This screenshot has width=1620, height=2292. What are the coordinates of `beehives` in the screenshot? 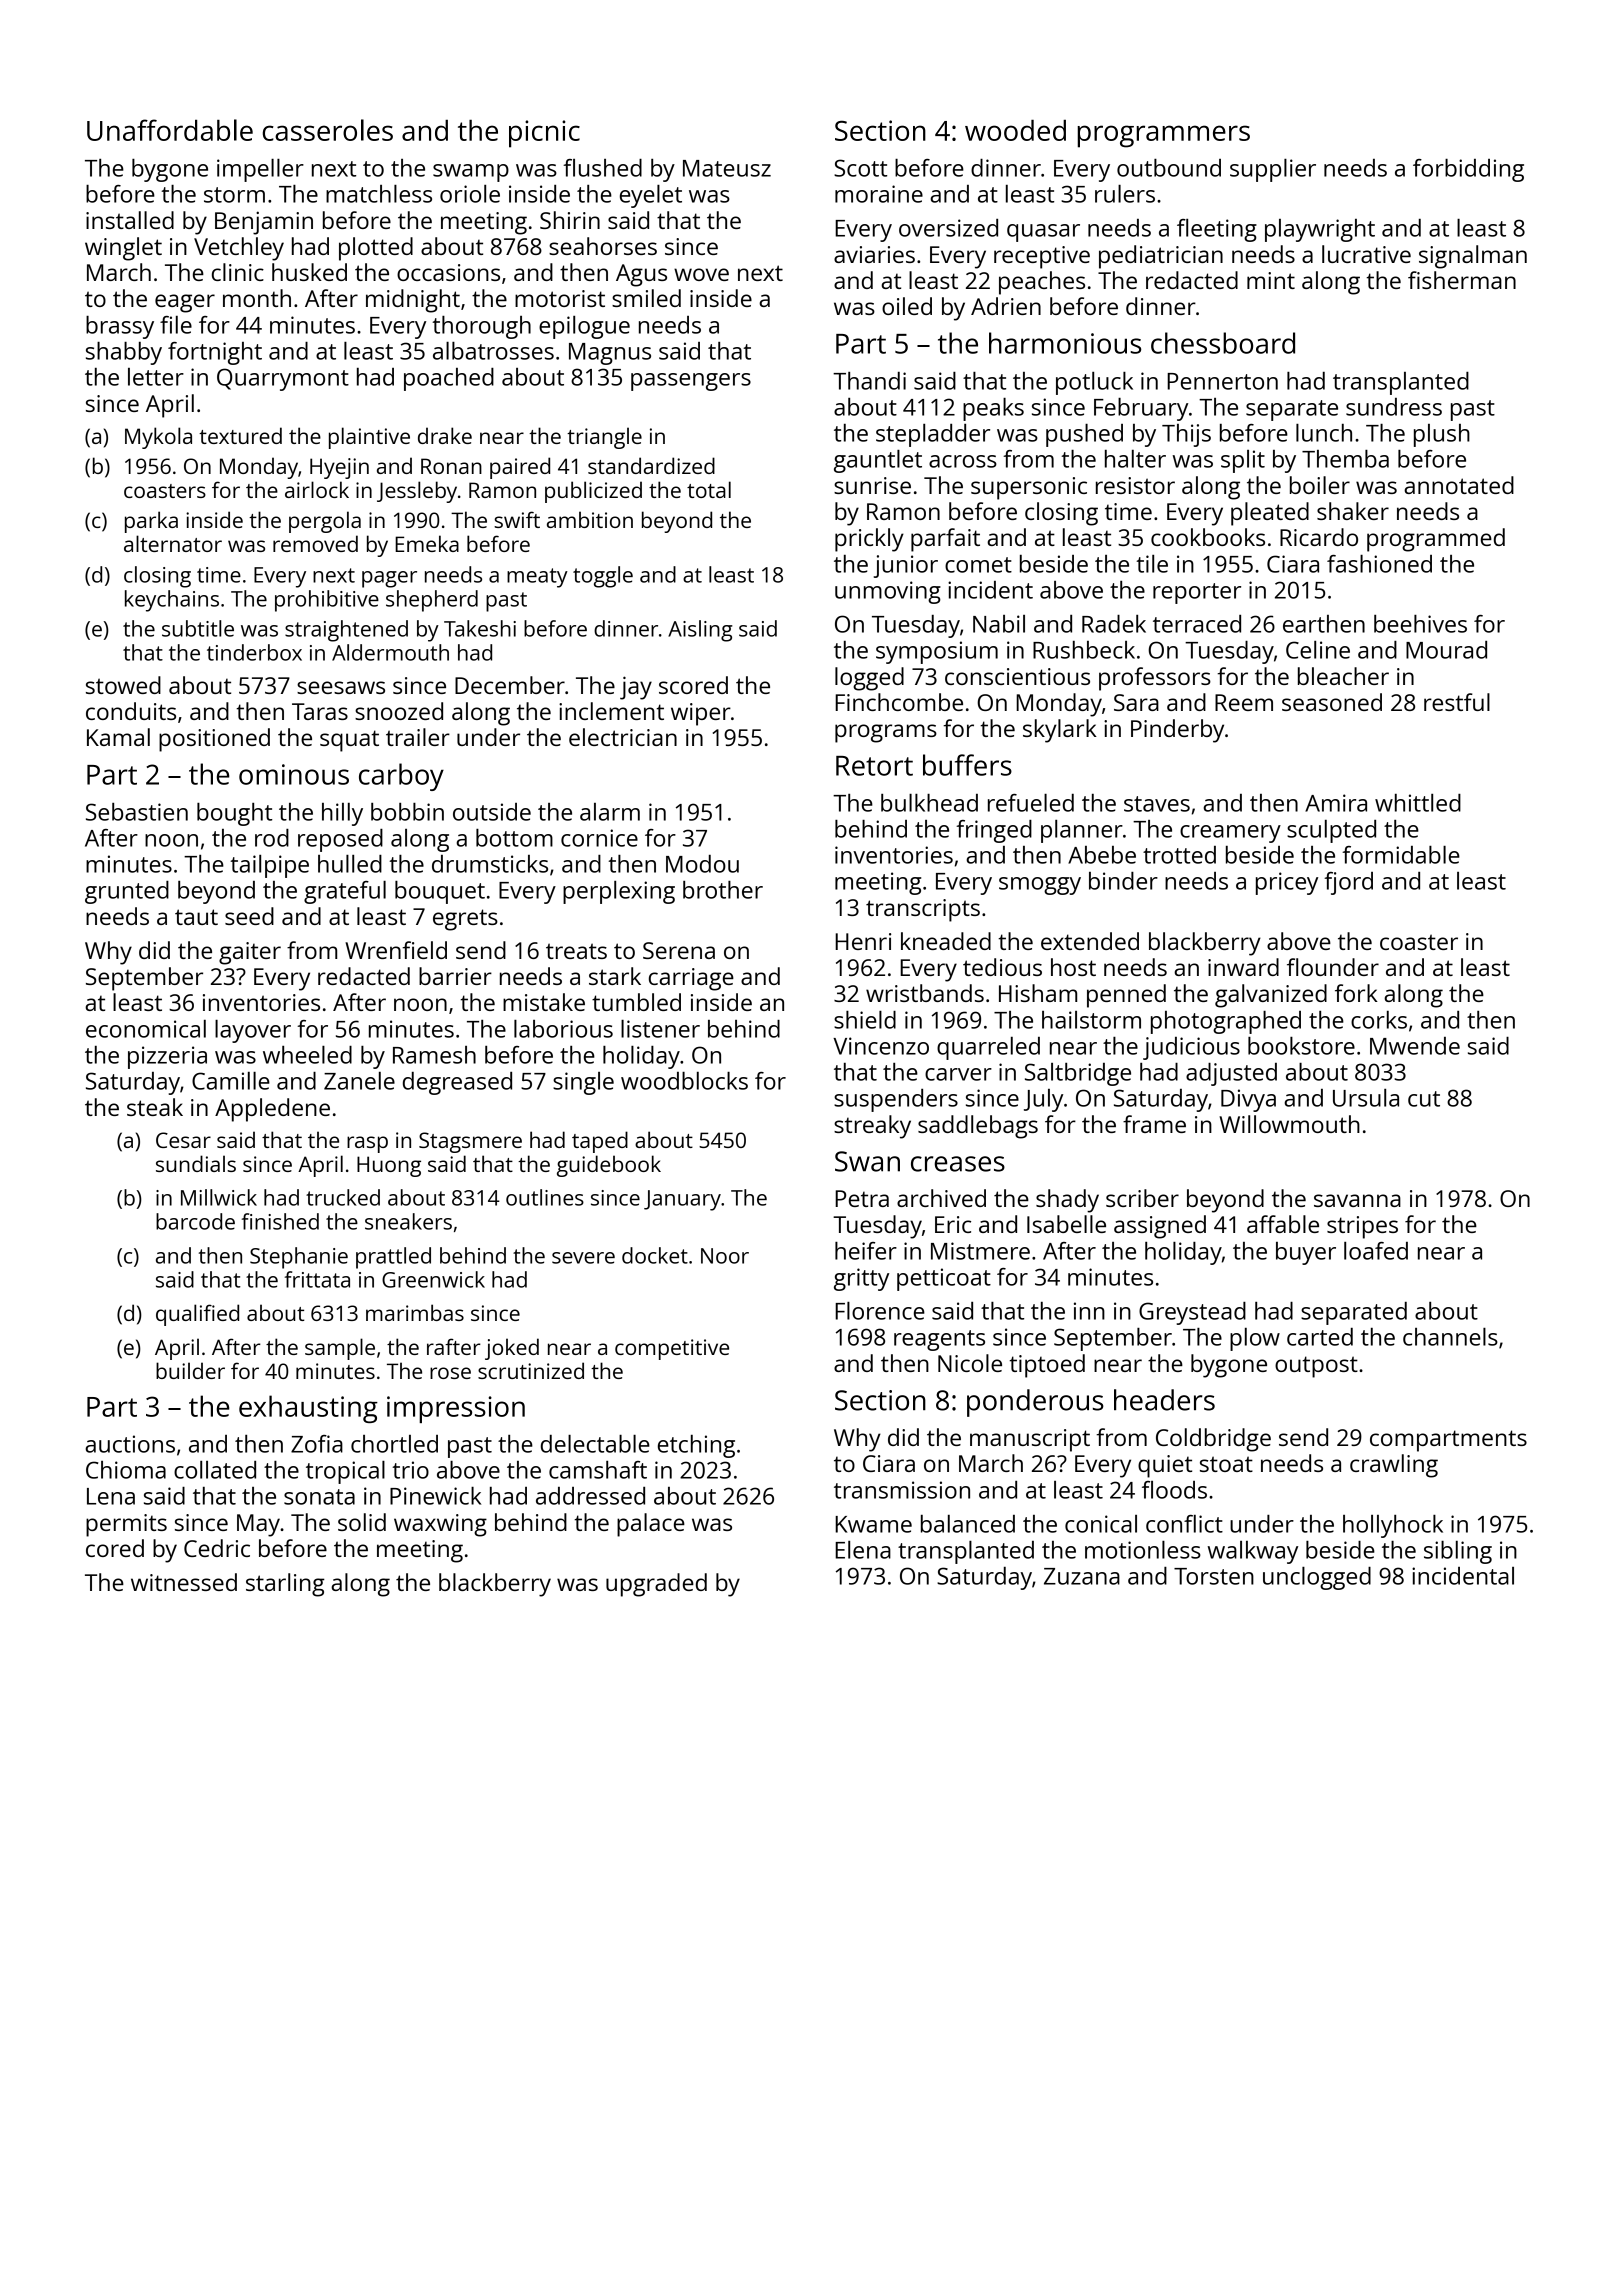 It's located at (1420, 624).
